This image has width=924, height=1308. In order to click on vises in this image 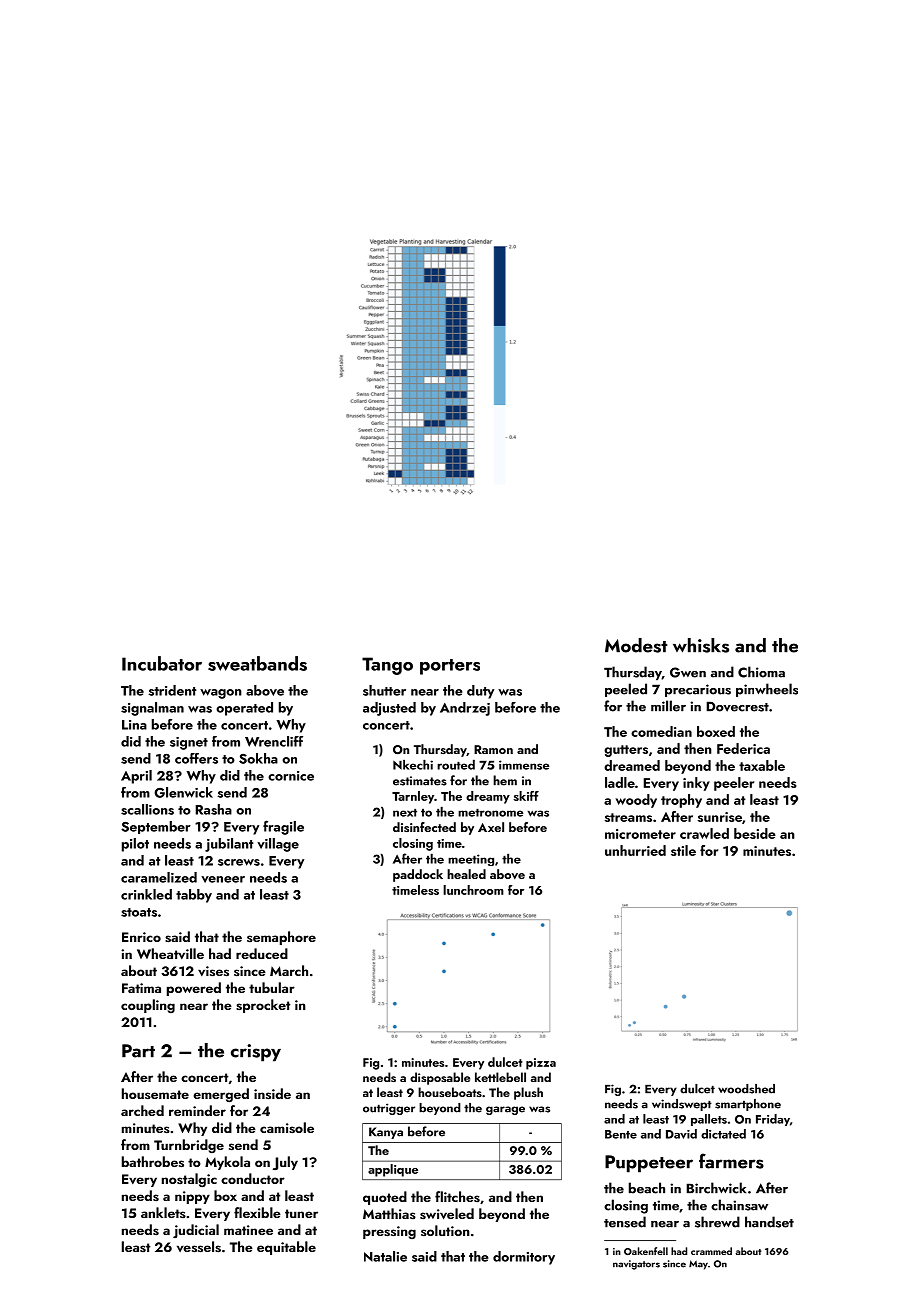, I will do `click(213, 971)`.
